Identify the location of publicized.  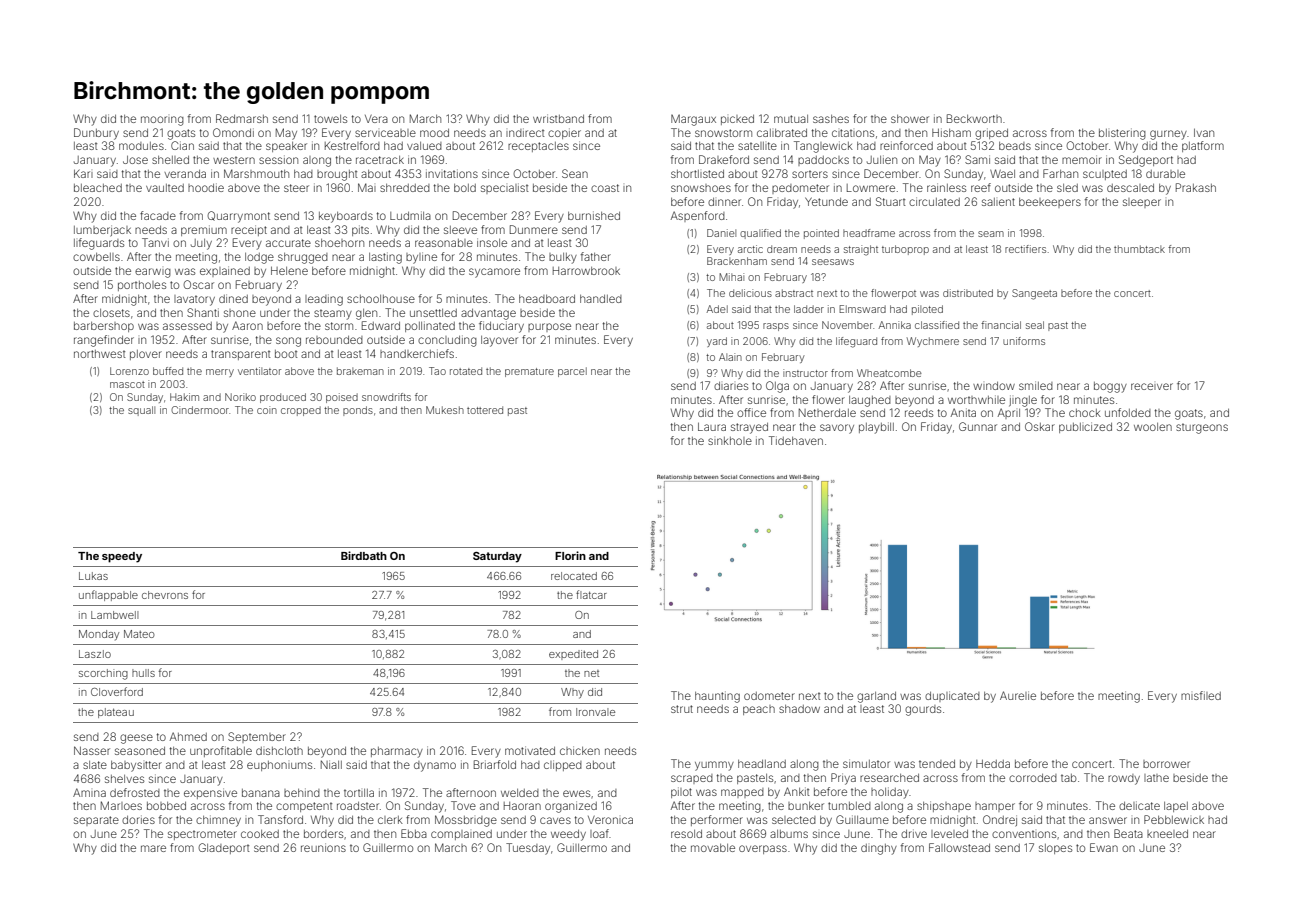
(1085, 427).
